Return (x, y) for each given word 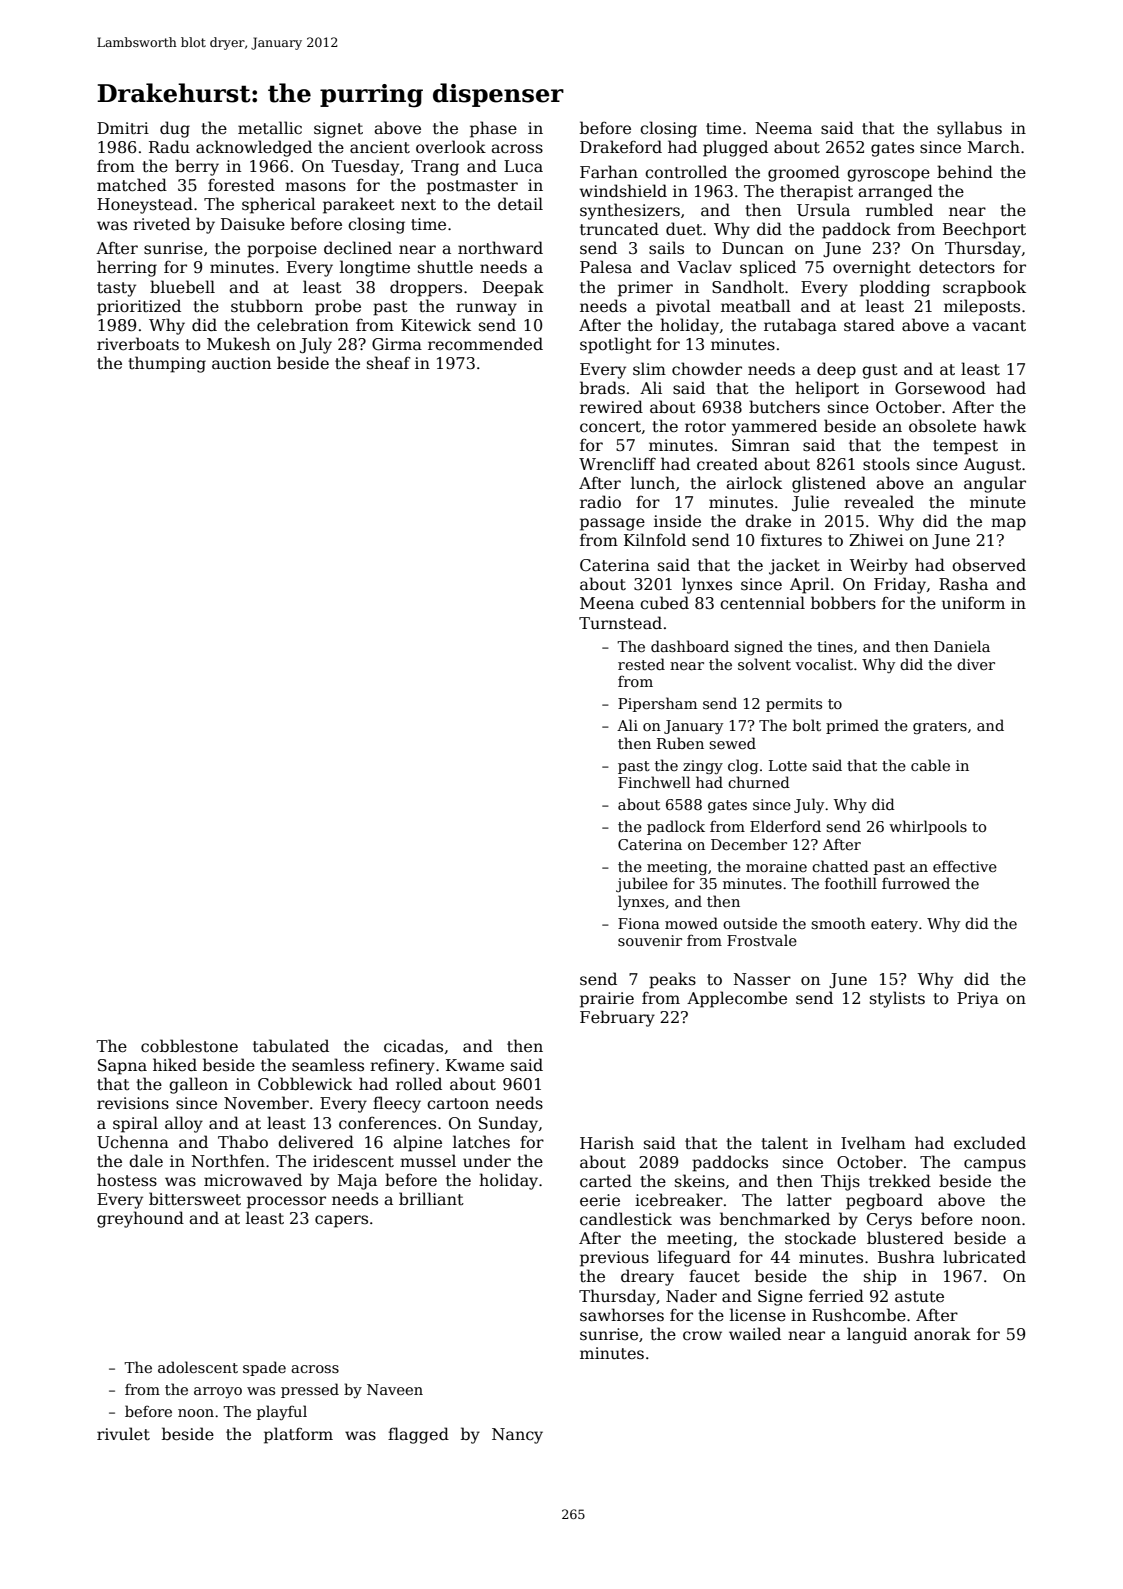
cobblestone (189, 1046)
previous (614, 1259)
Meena (607, 603)
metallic (270, 128)
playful (282, 1412)
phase (493, 129)
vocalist (824, 664)
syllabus (969, 129)
